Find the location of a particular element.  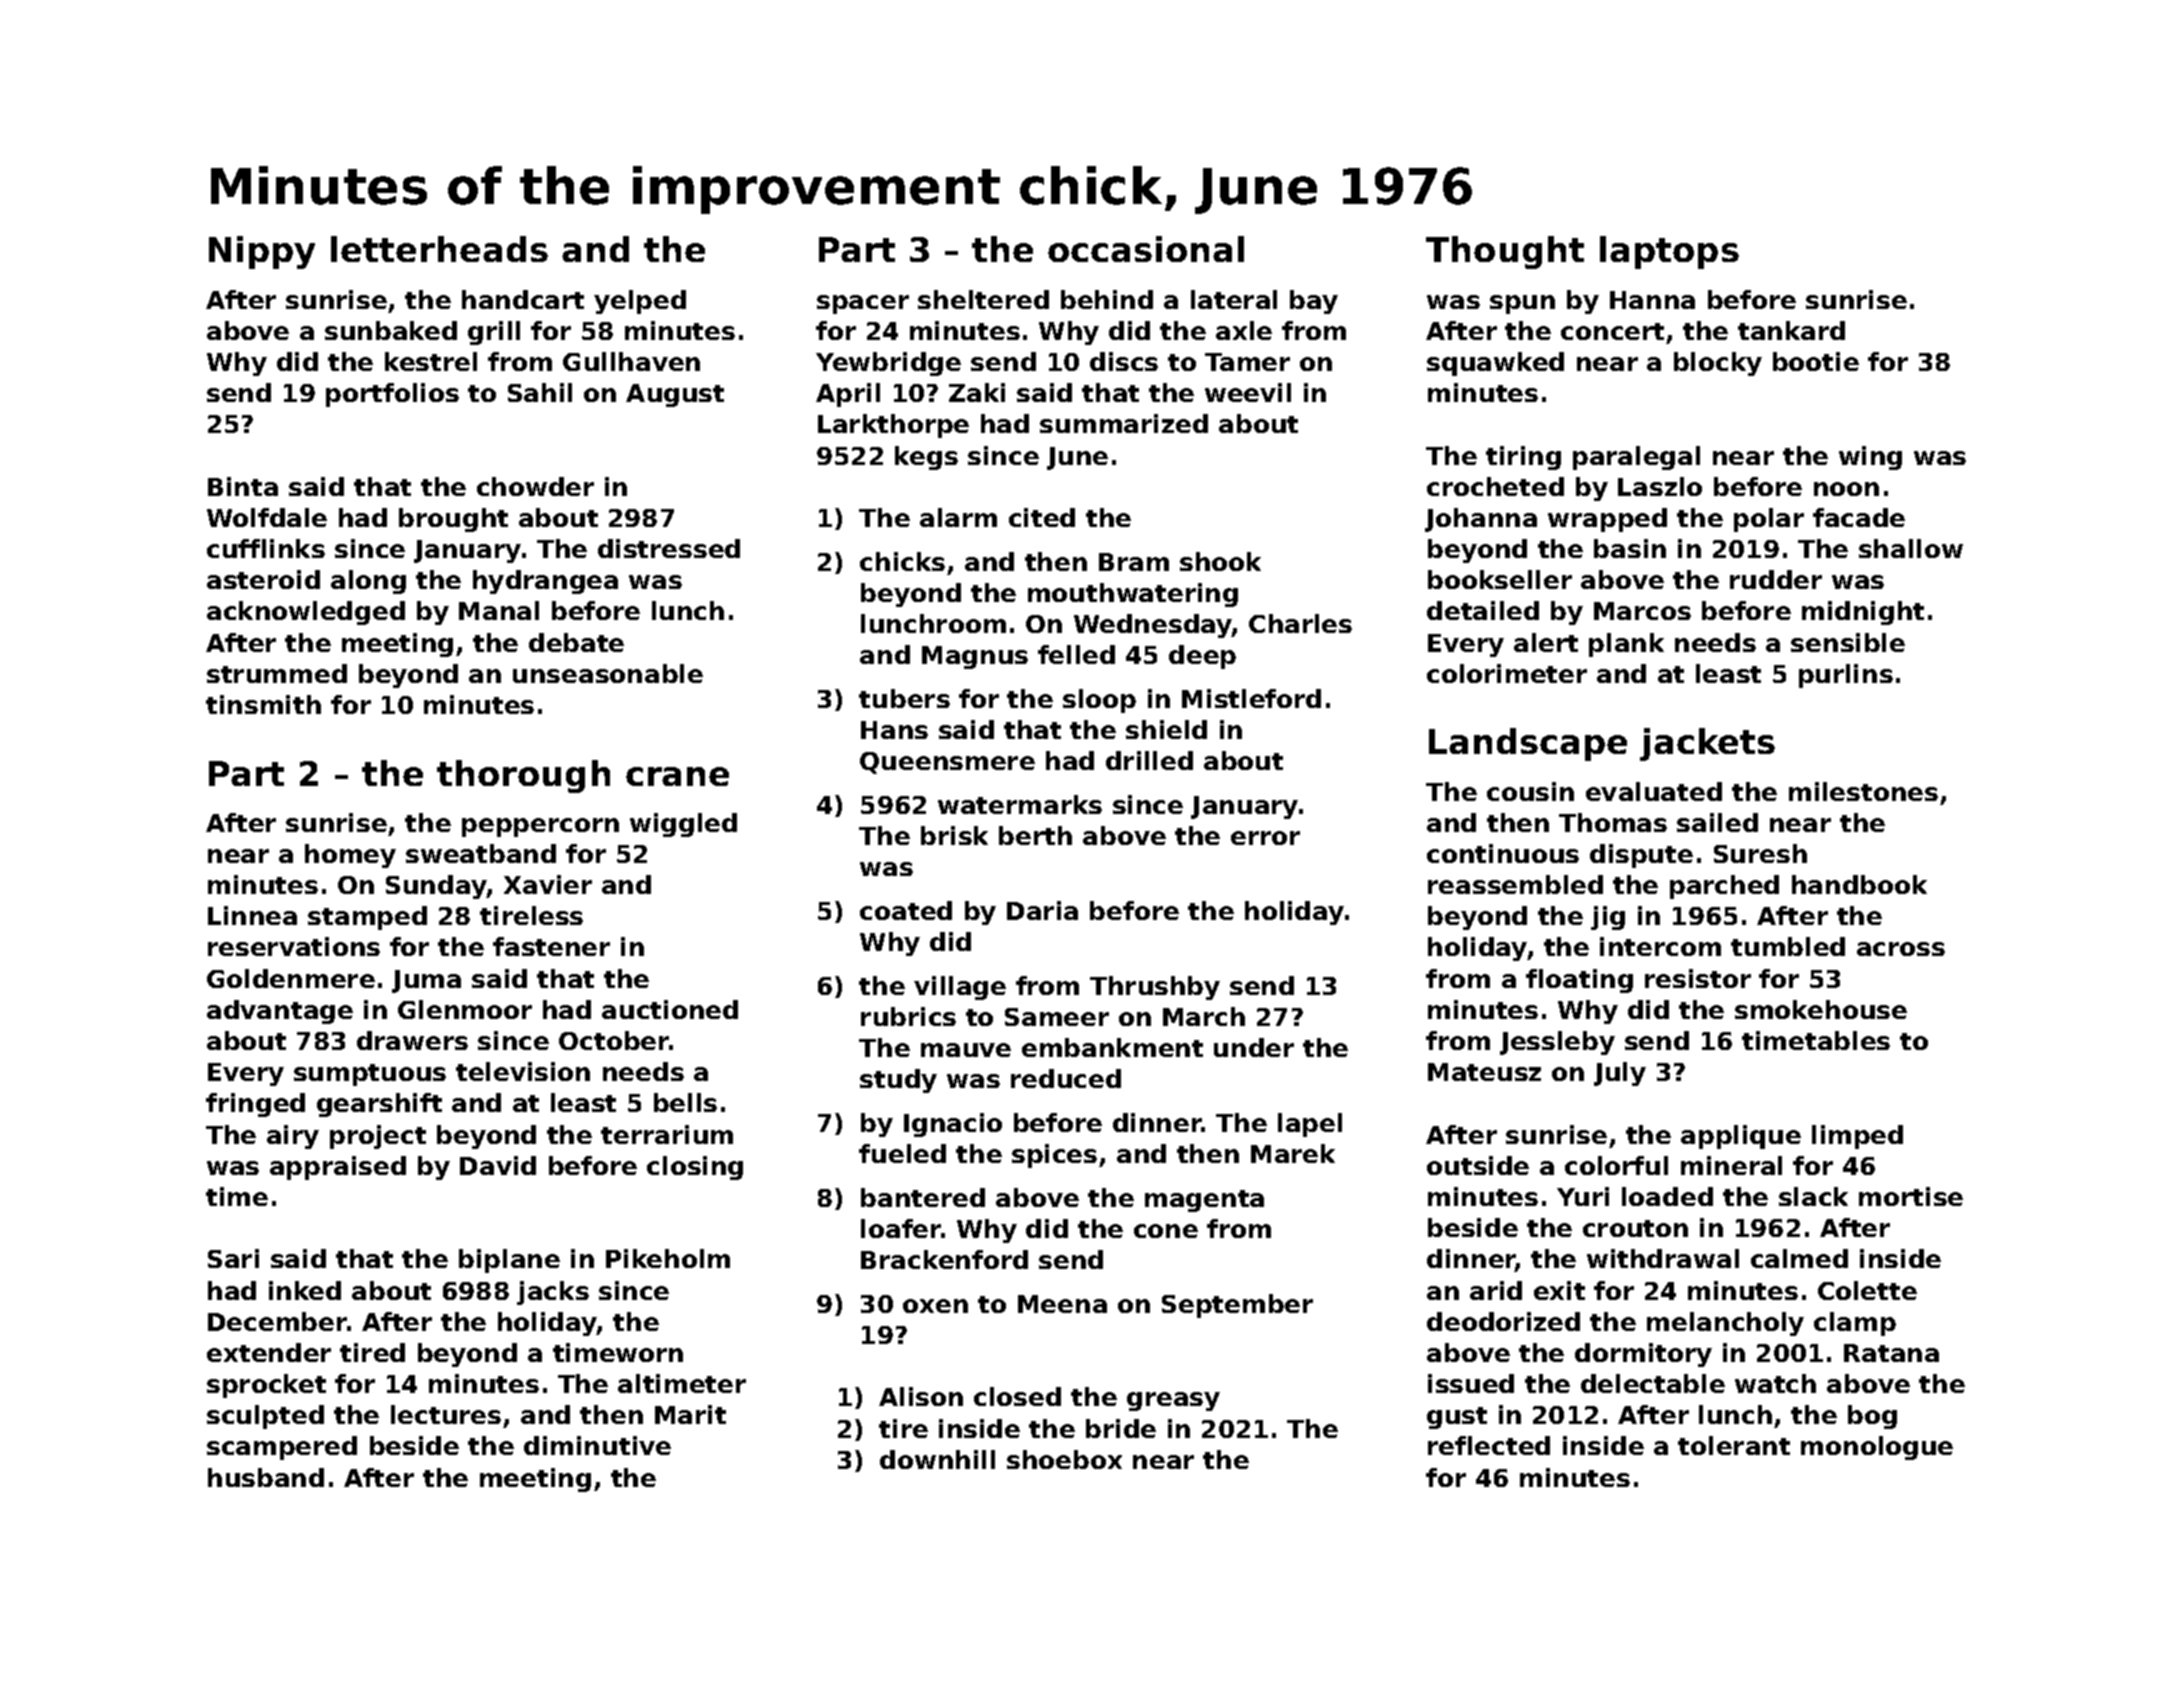

jacks is located at coordinates (553, 1293).
